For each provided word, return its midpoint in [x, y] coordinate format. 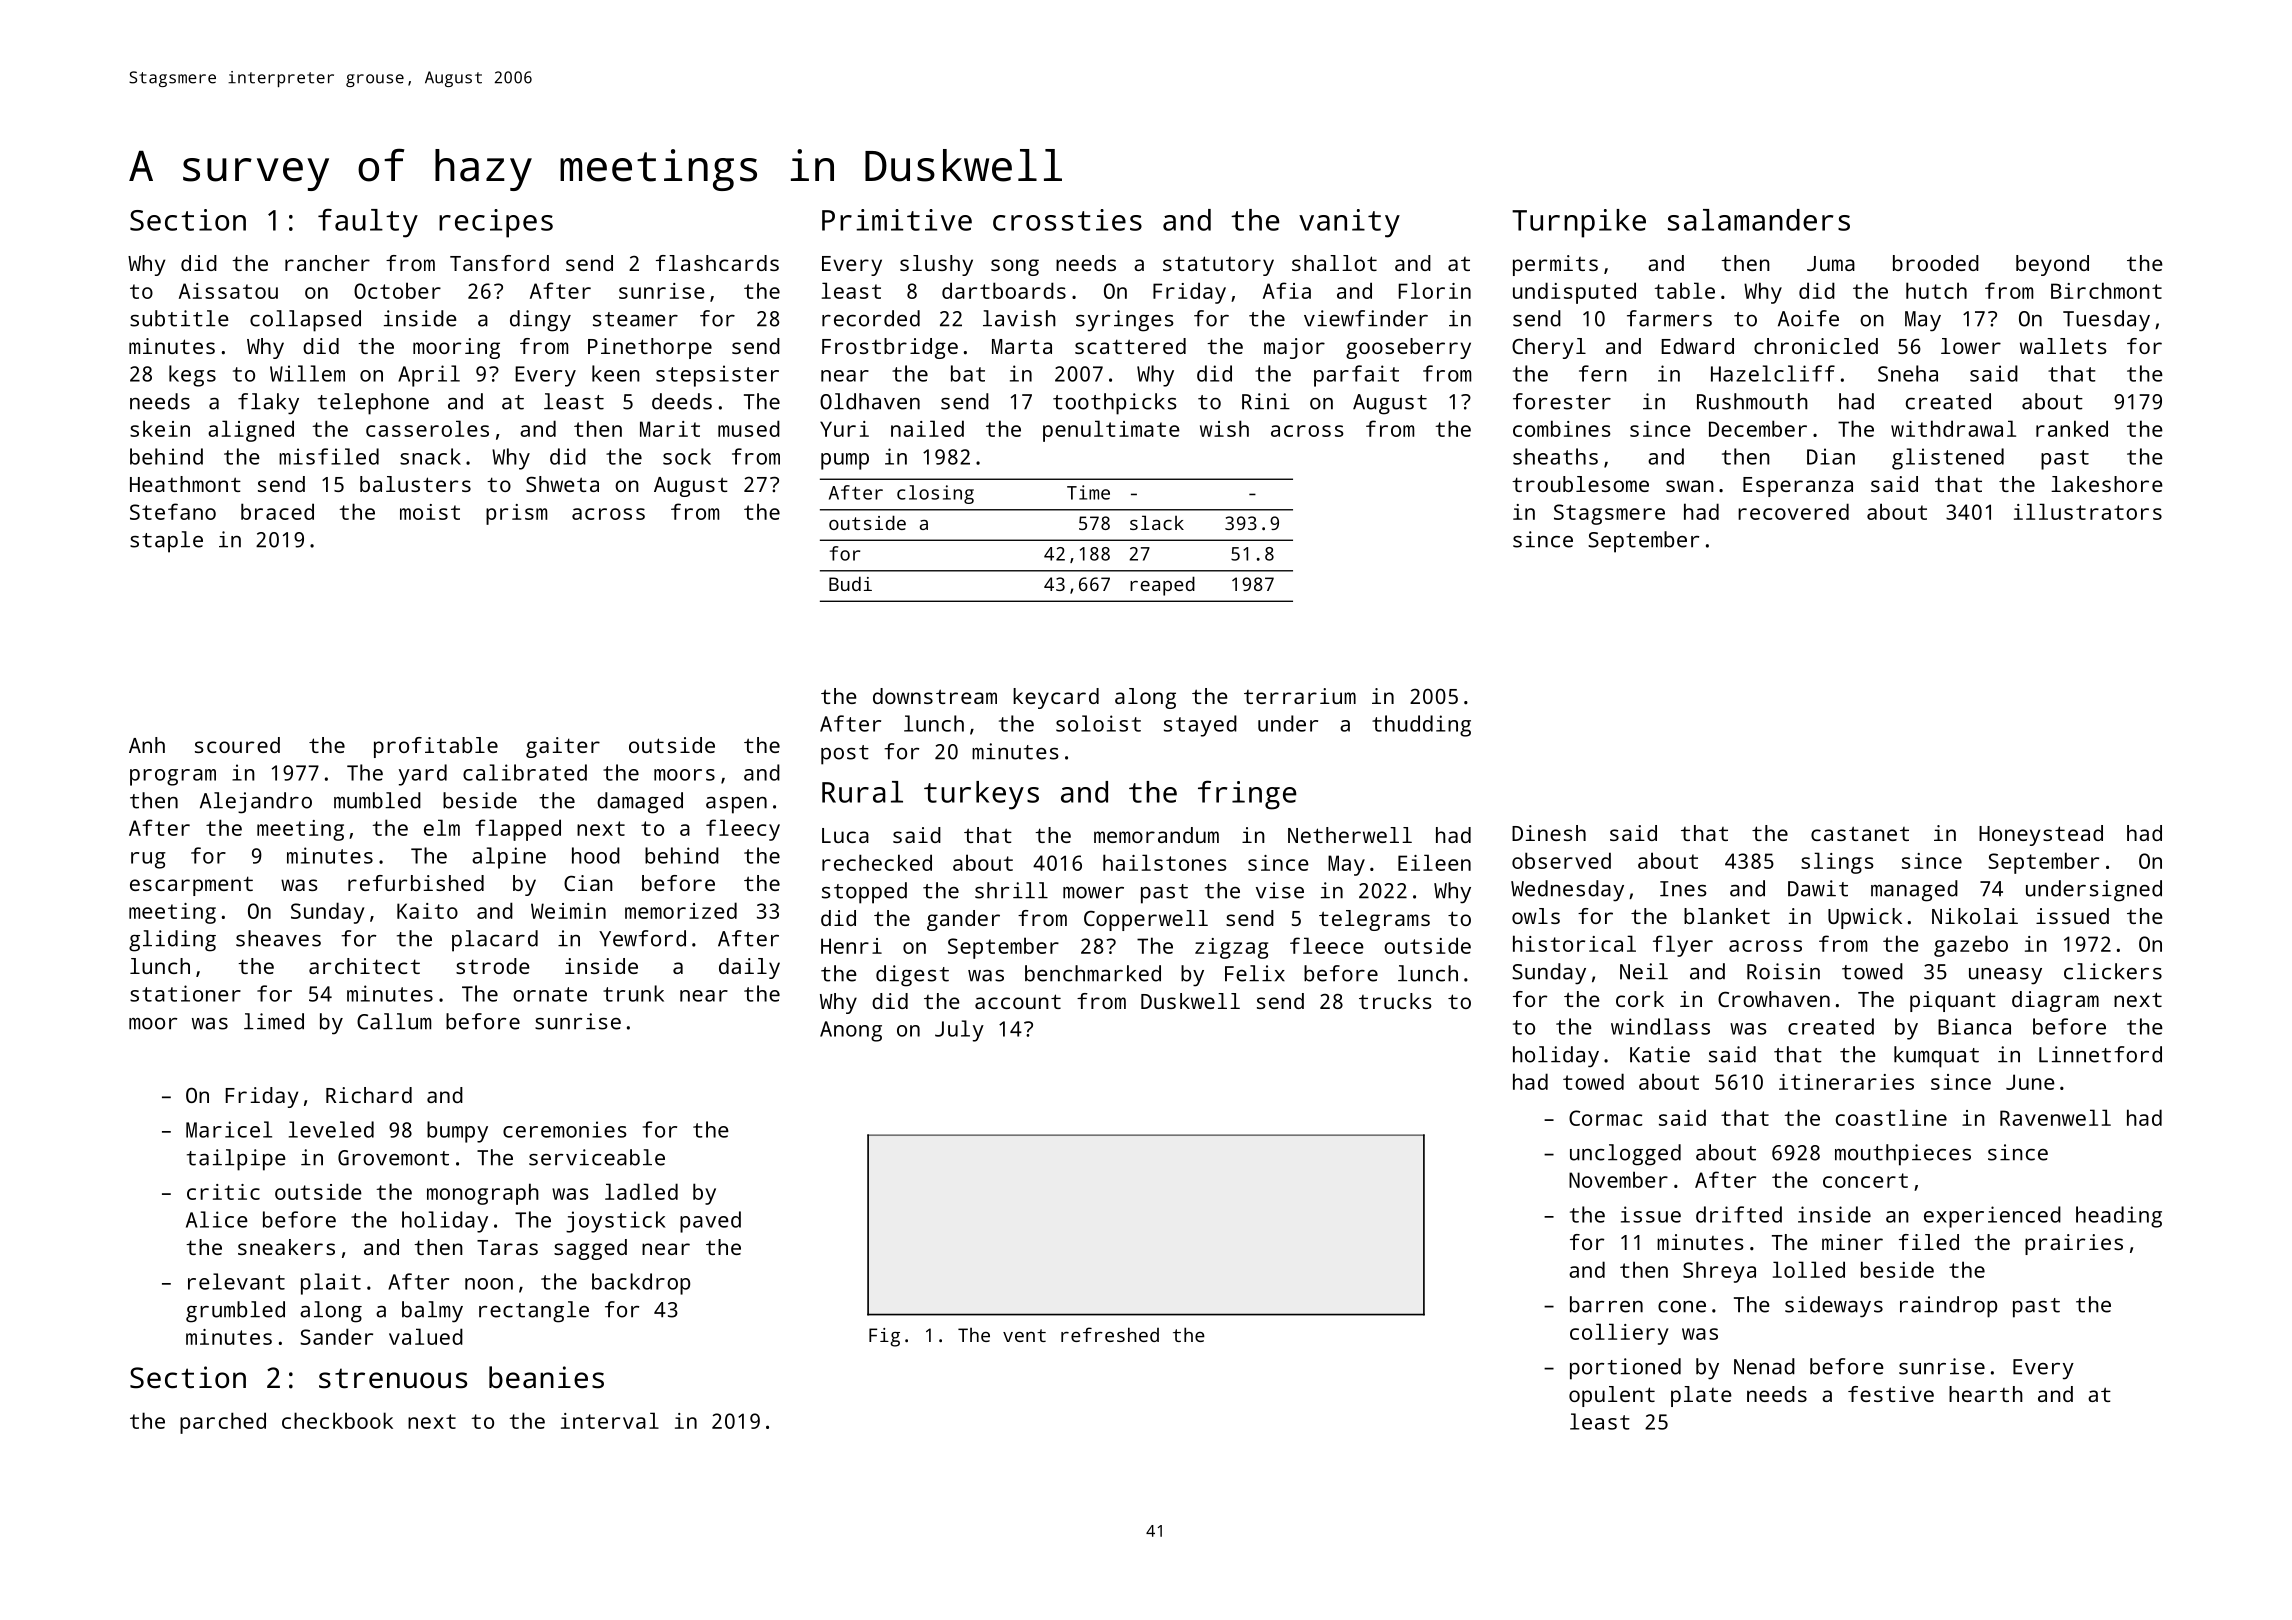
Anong [851, 1031]
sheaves [278, 938]
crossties [1067, 220]
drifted [1739, 1214]
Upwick [1865, 918]
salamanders [1759, 220]
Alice [217, 1219]
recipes [496, 223]
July [959, 1031]
